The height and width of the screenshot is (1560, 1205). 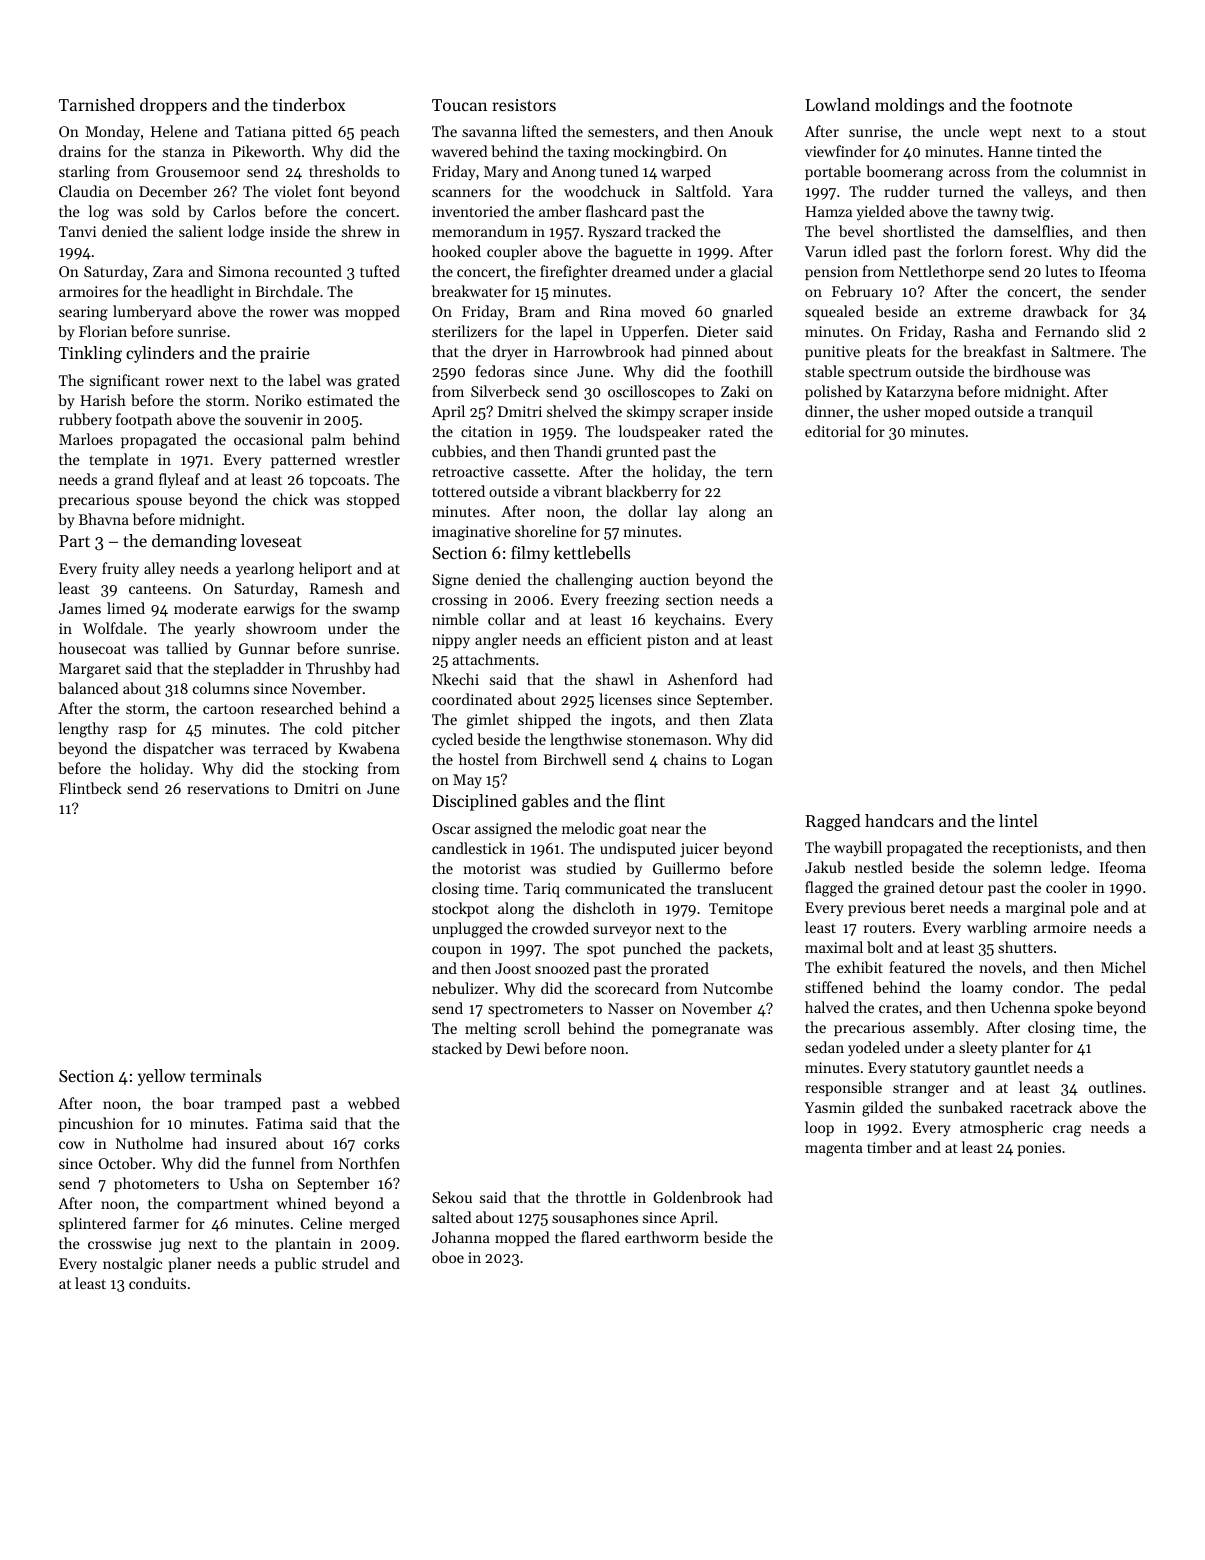 I want to click on vibrant, so click(x=577, y=491).
